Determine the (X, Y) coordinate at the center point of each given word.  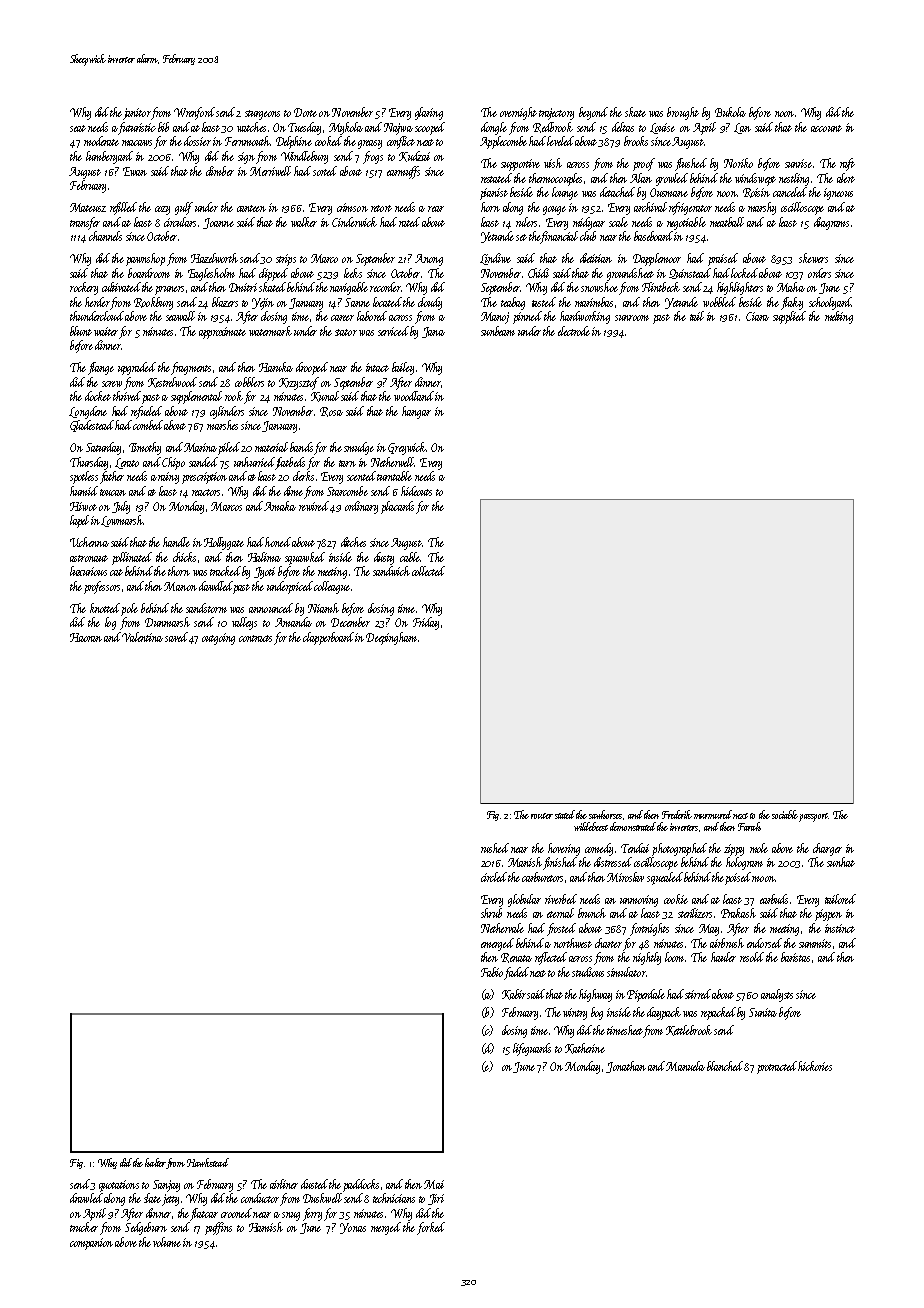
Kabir (514, 994)
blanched (725, 1066)
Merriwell (270, 171)
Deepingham (391, 638)
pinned (527, 317)
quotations (119, 1186)
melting (839, 317)
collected (428, 571)
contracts (255, 638)
